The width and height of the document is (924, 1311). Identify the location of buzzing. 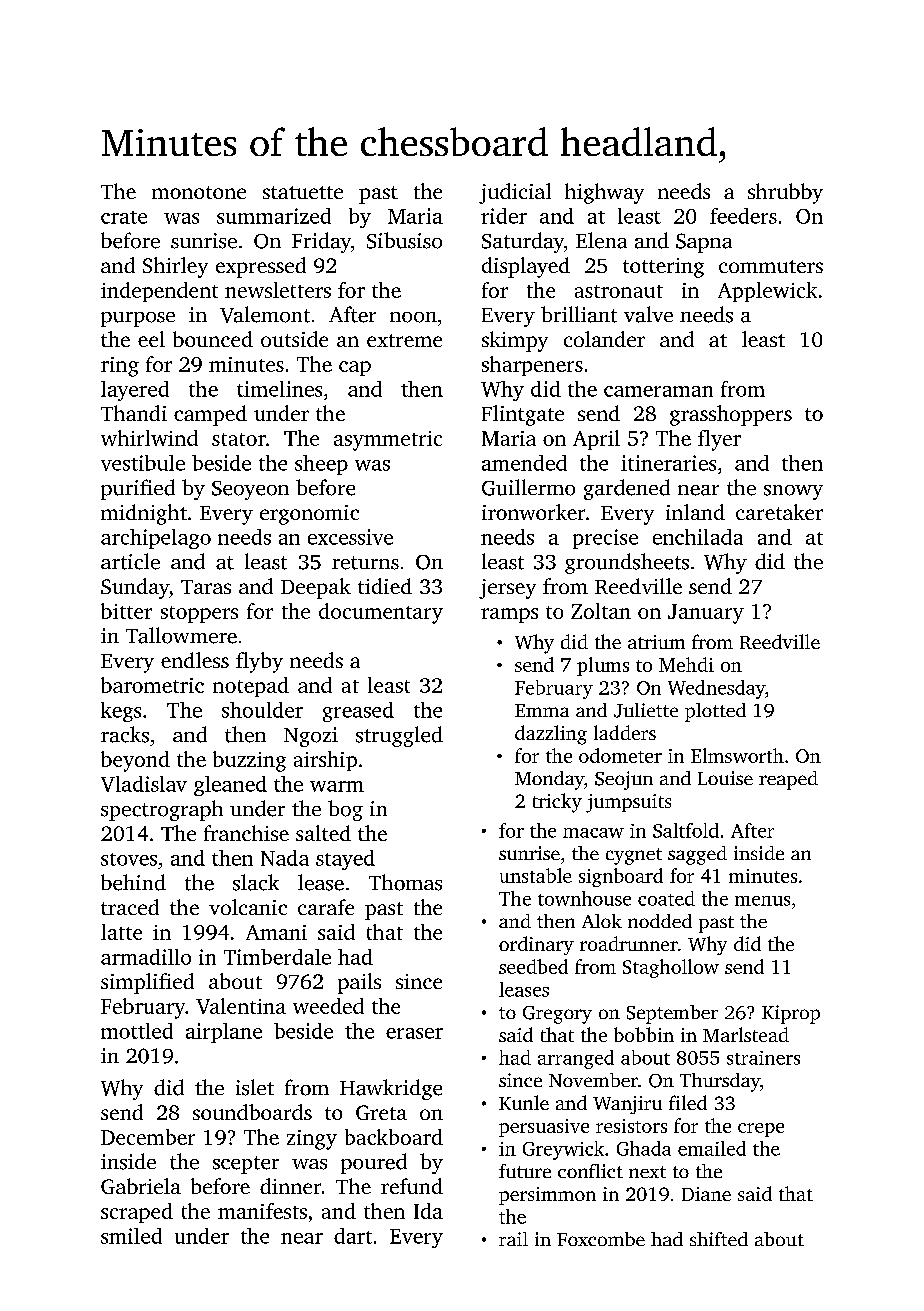
(249, 761).
